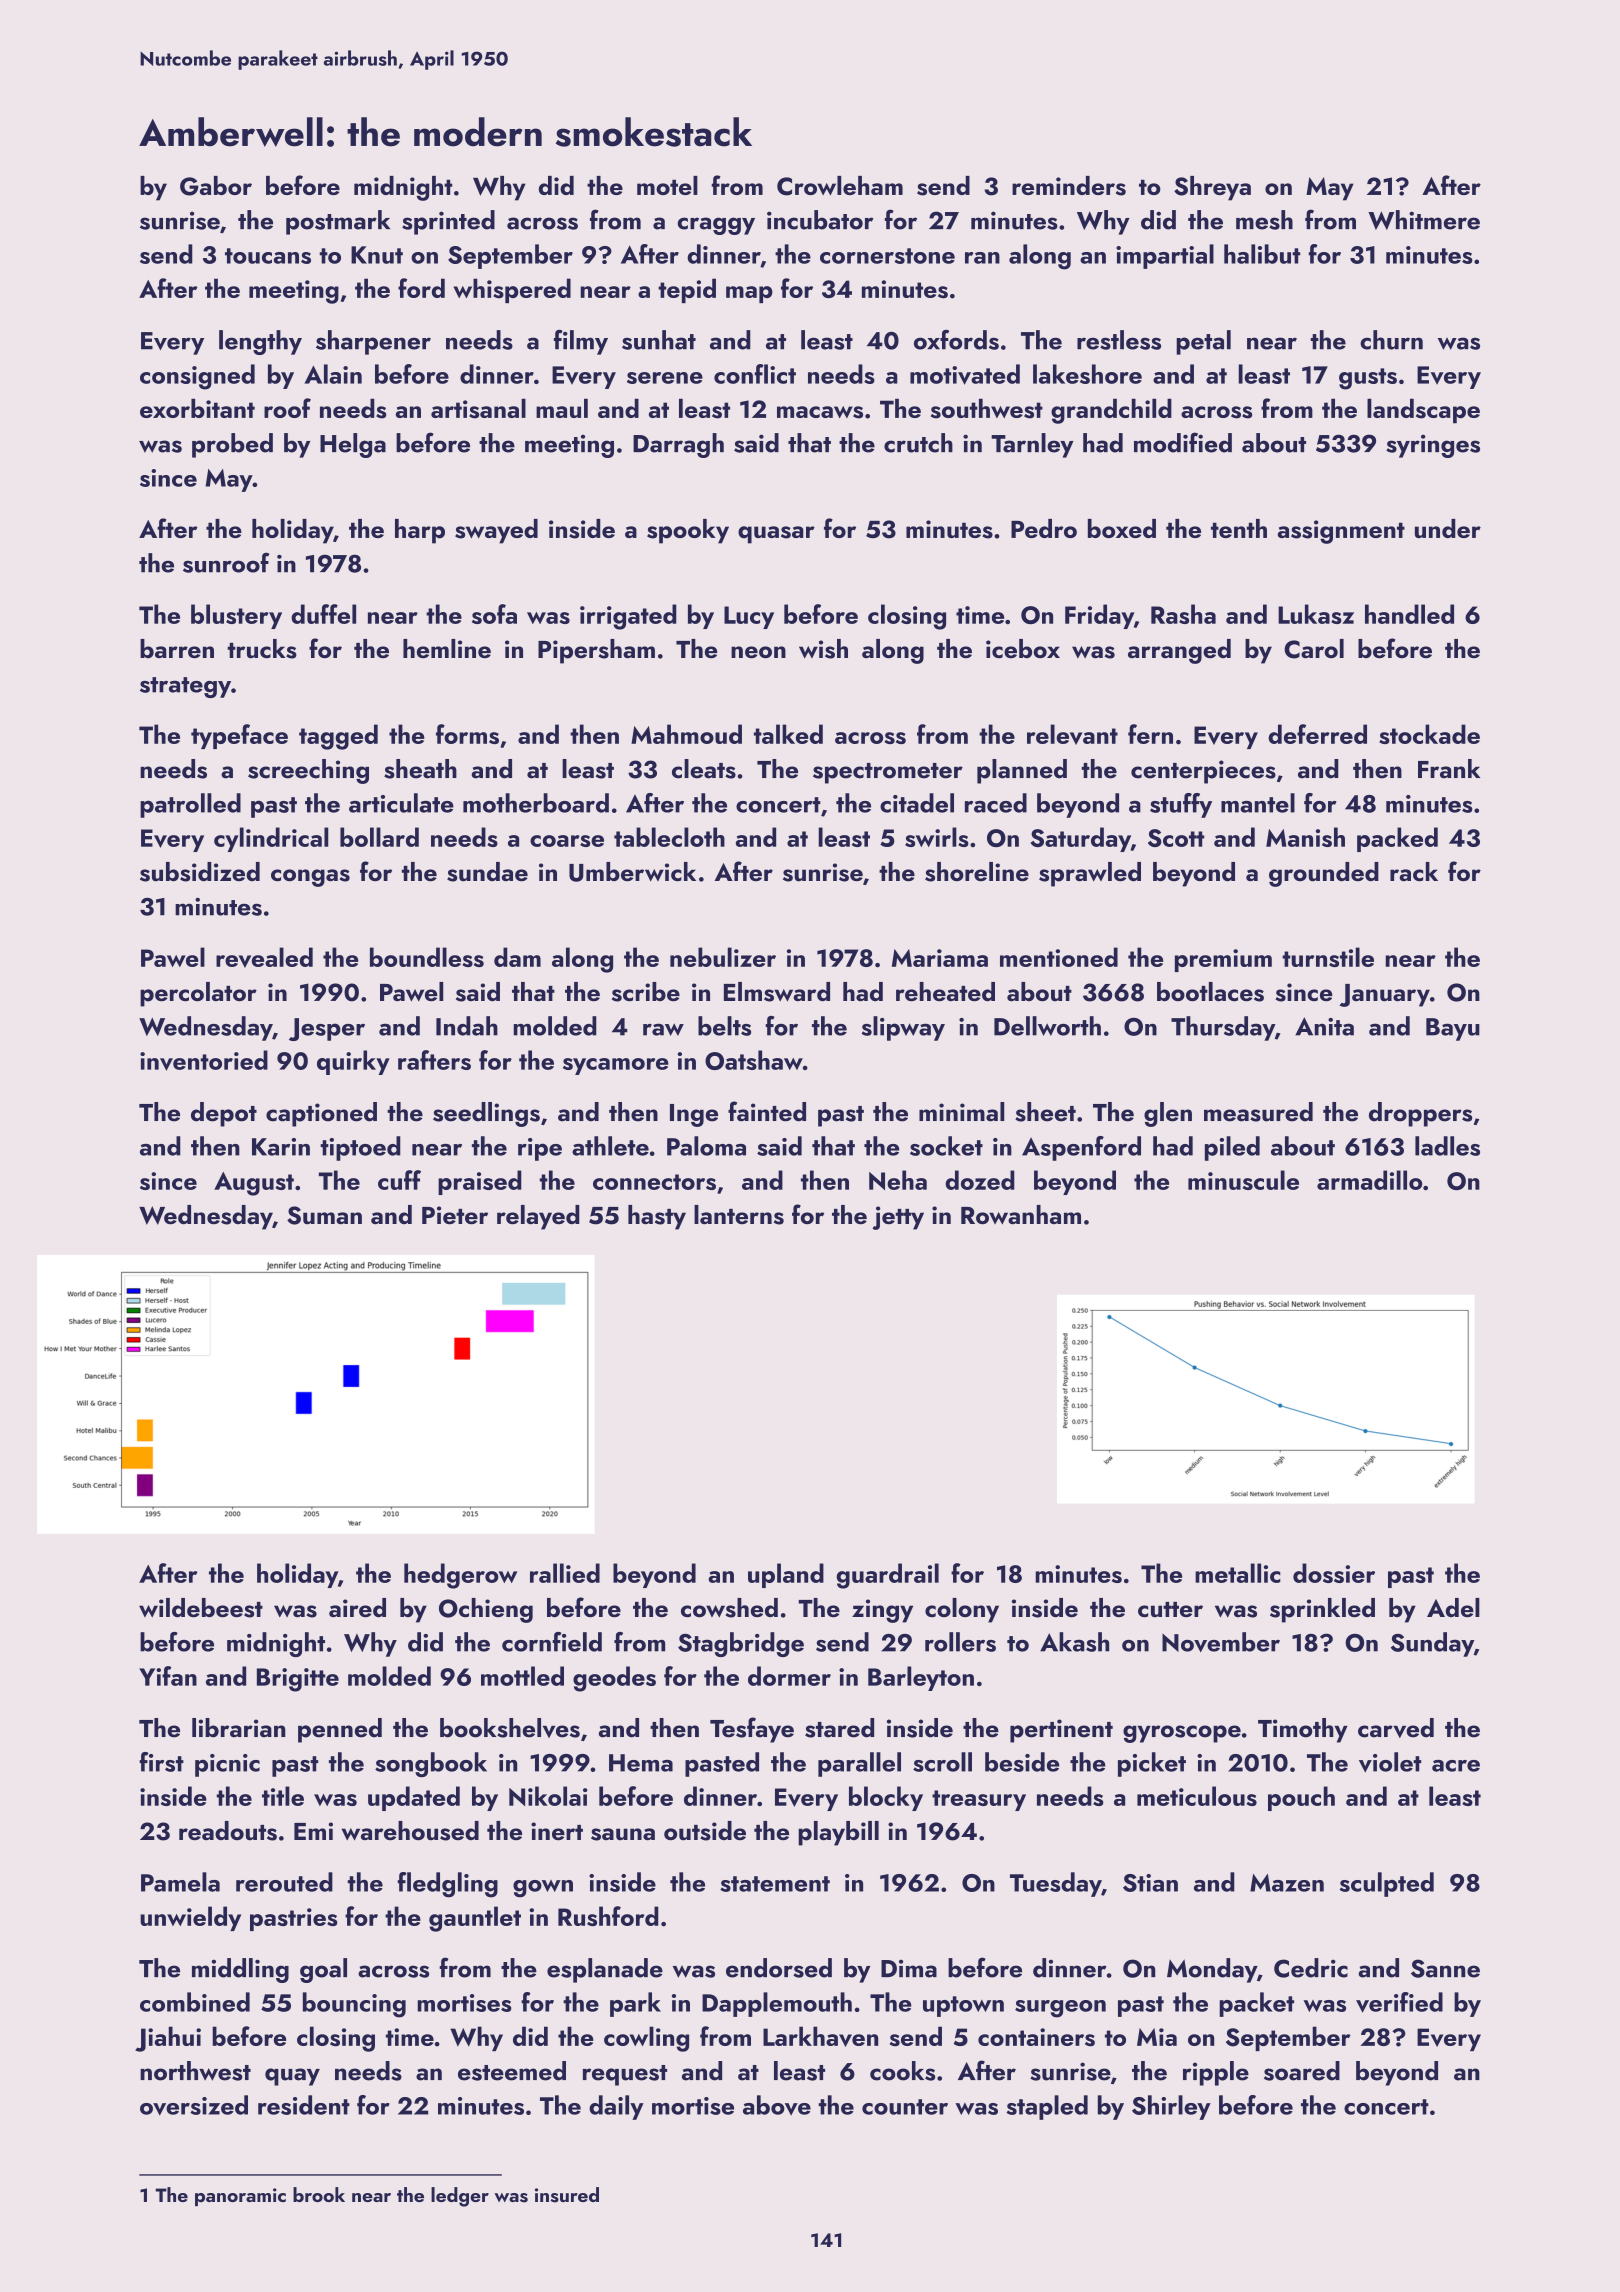  I want to click on Darragh, so click(678, 445).
